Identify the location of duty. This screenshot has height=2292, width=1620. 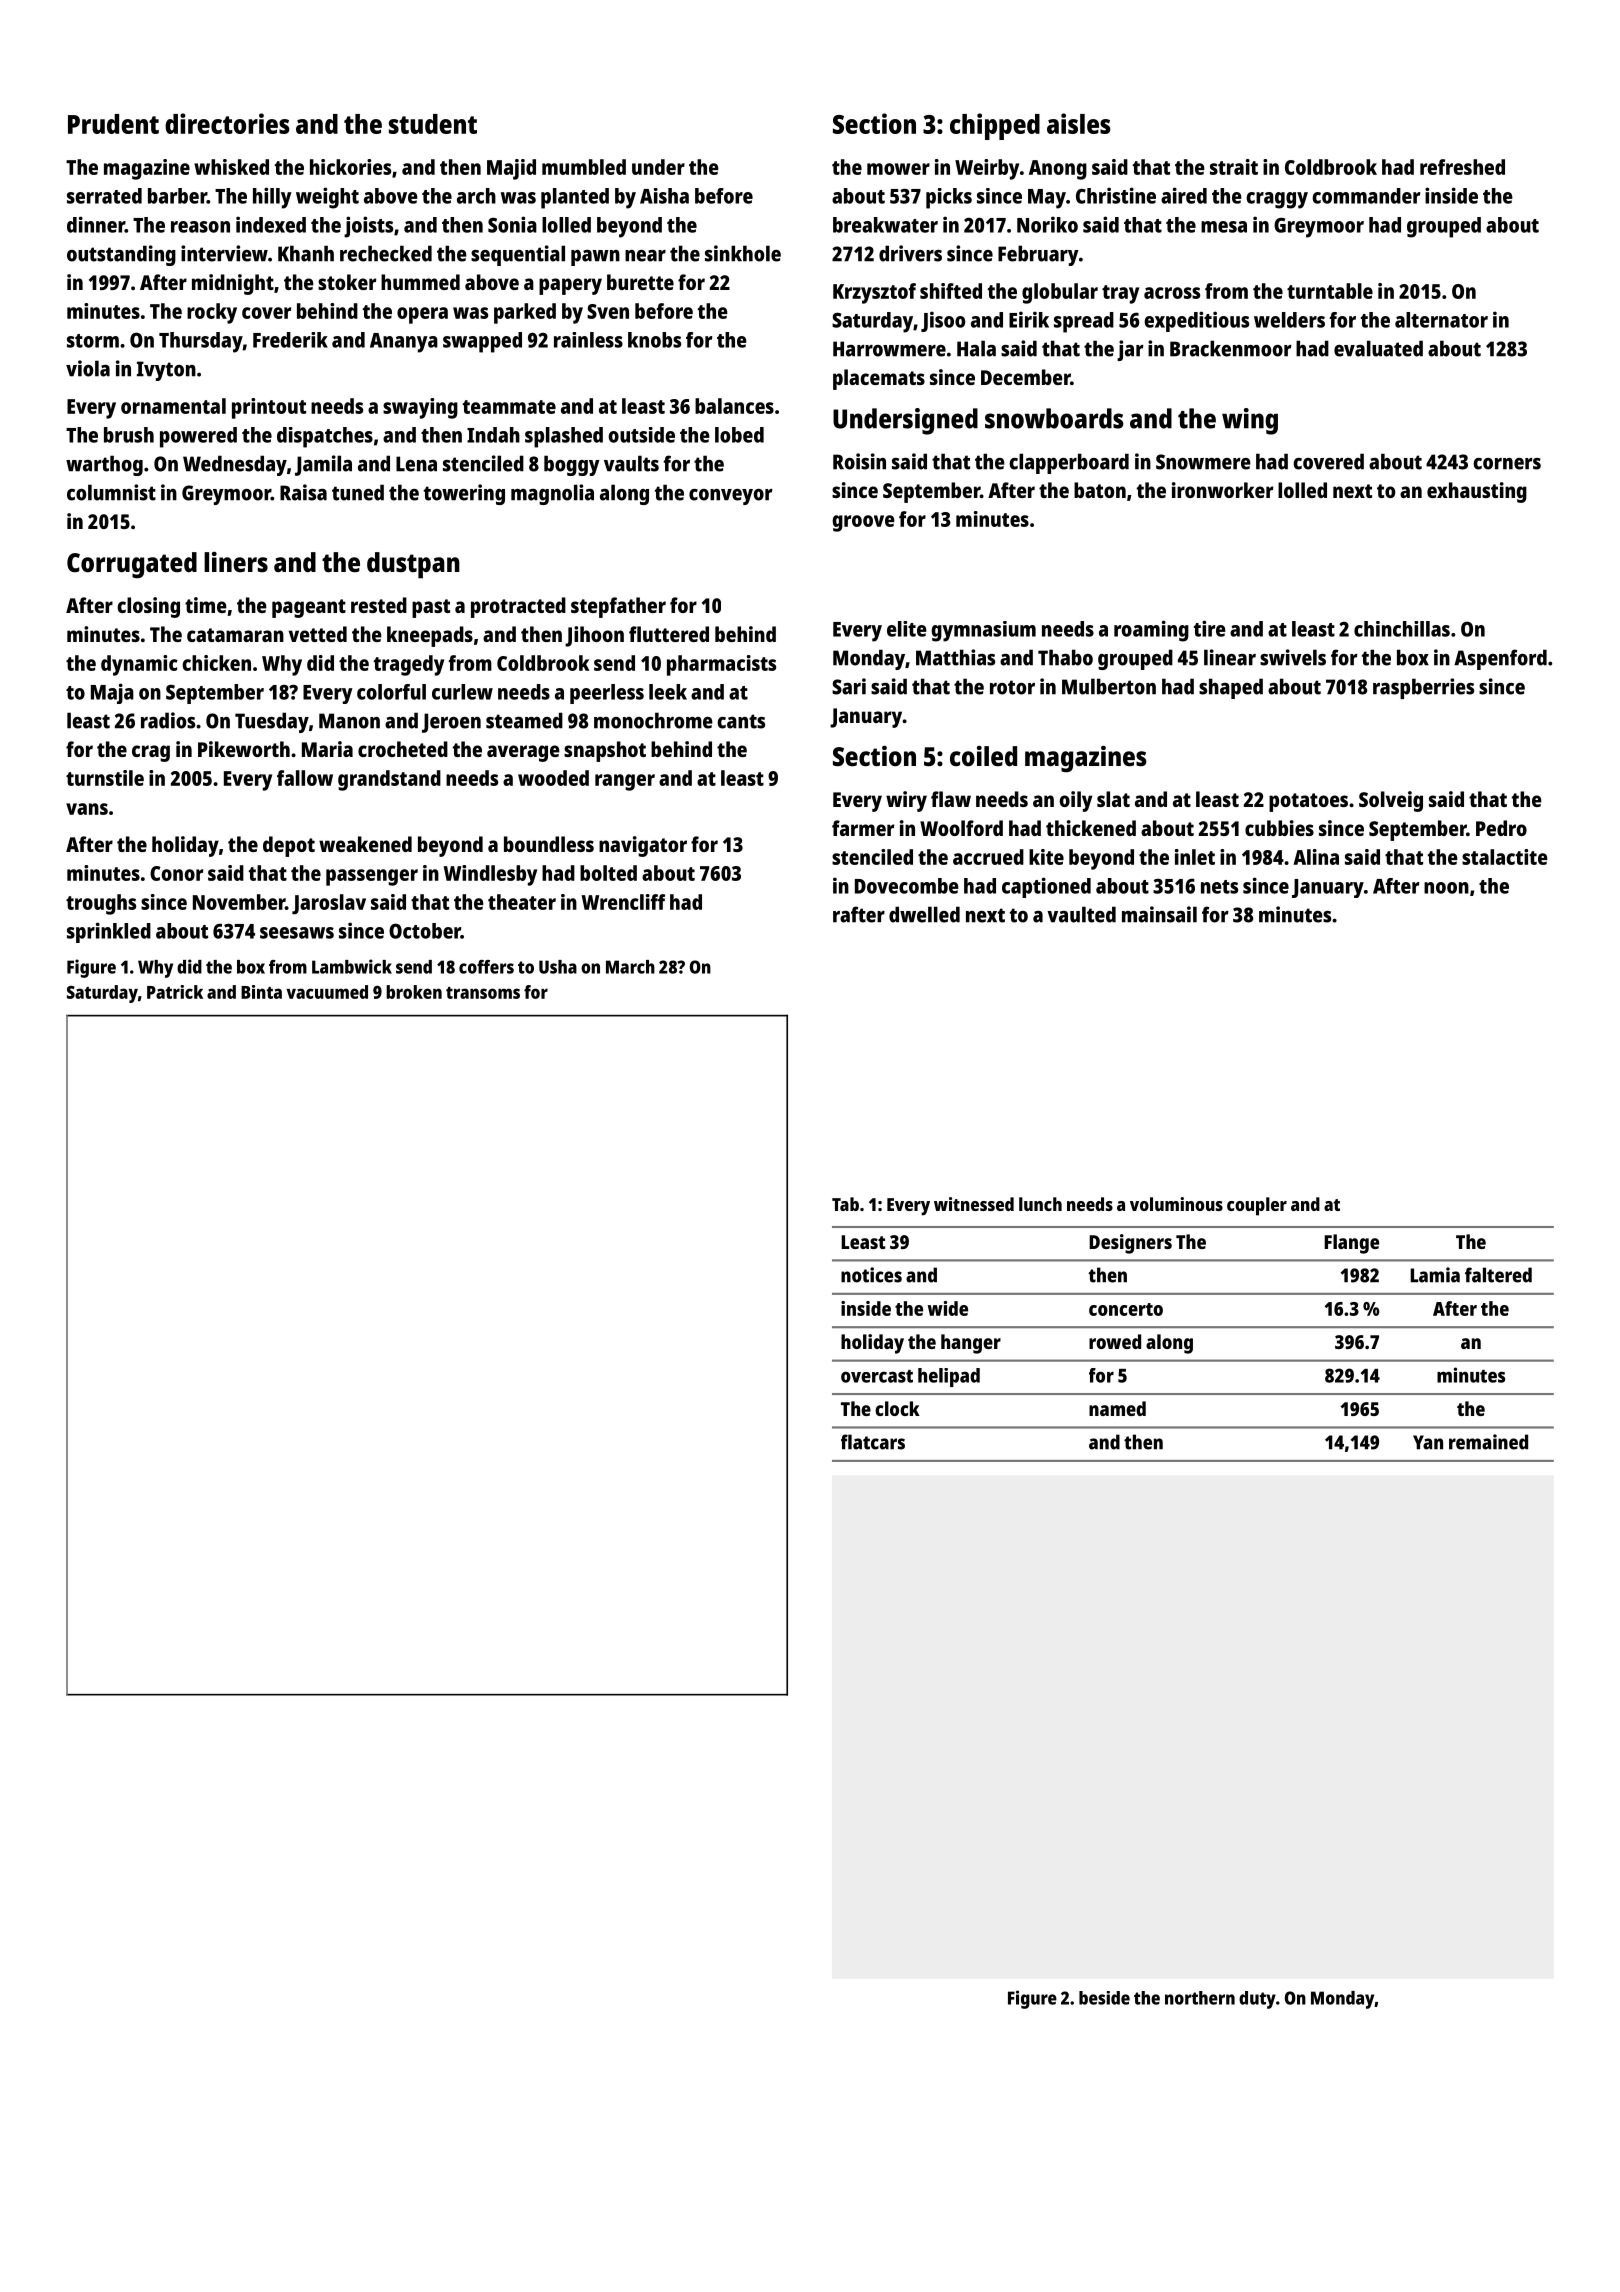
(1257, 2000).
